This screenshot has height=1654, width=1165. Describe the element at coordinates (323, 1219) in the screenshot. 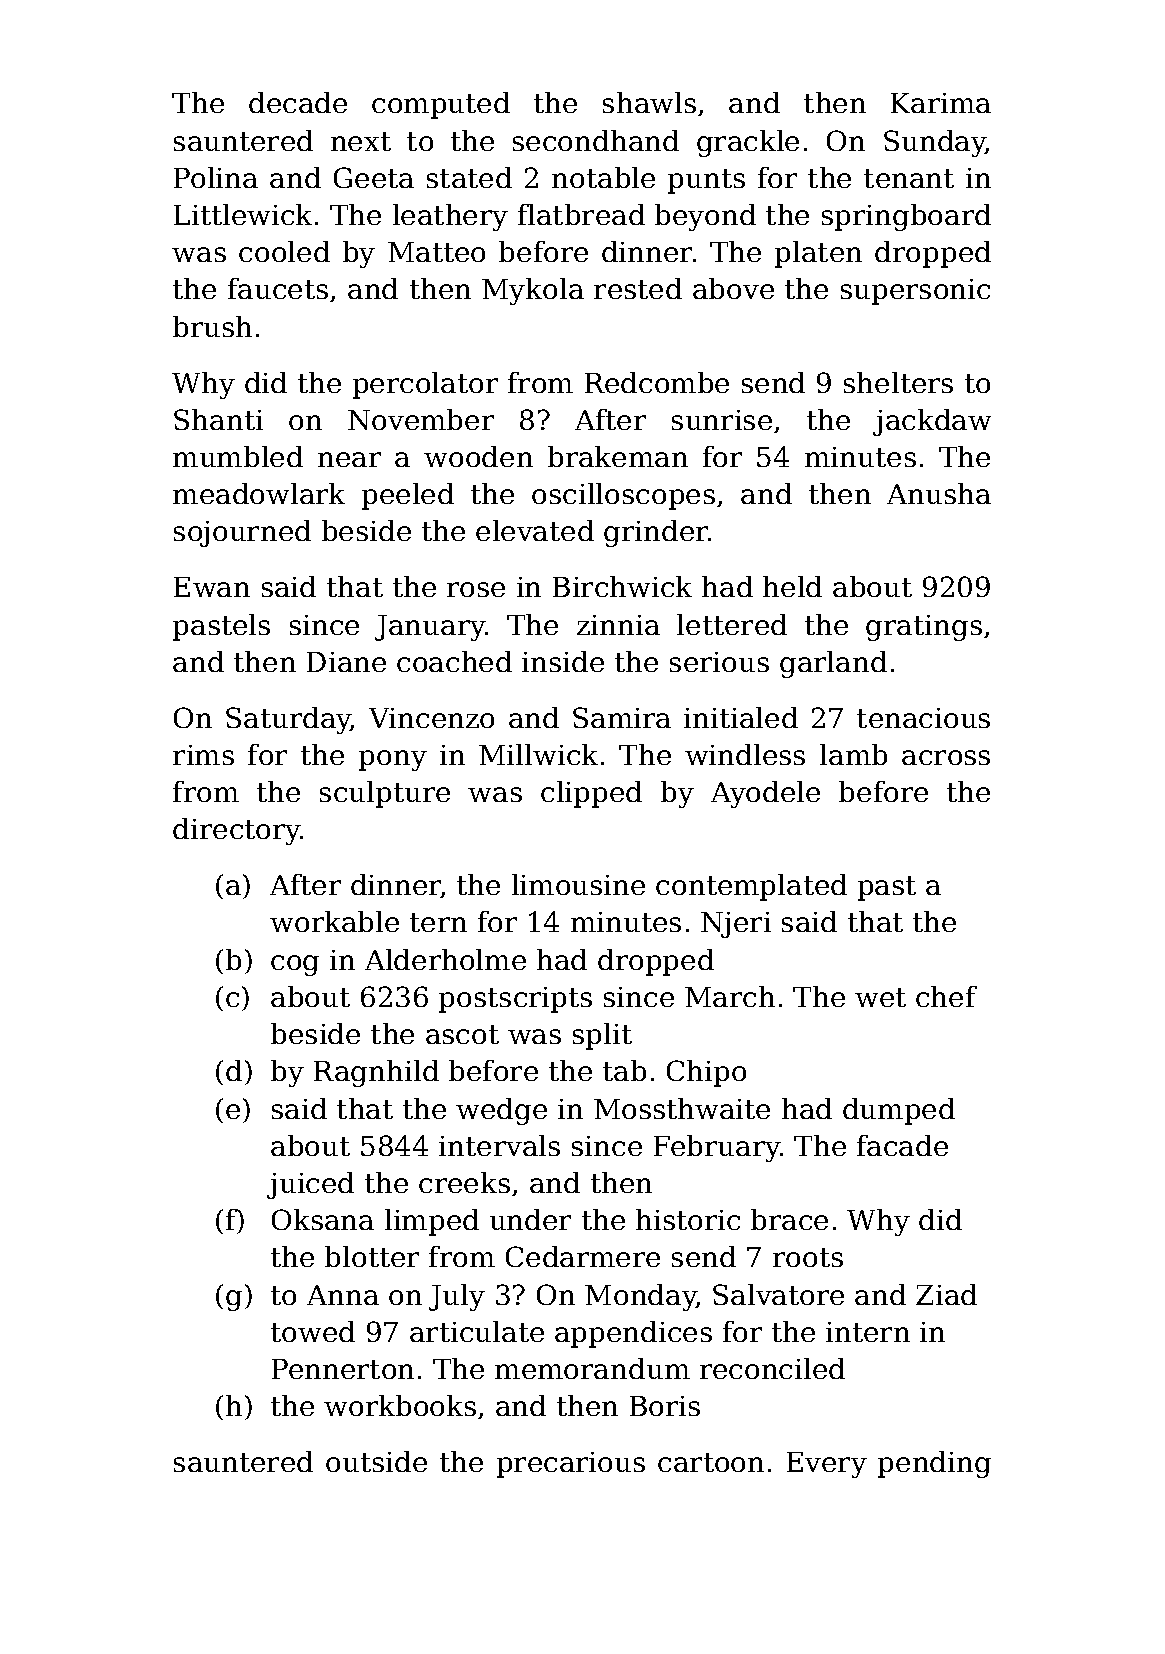

I see `Oksana` at that location.
